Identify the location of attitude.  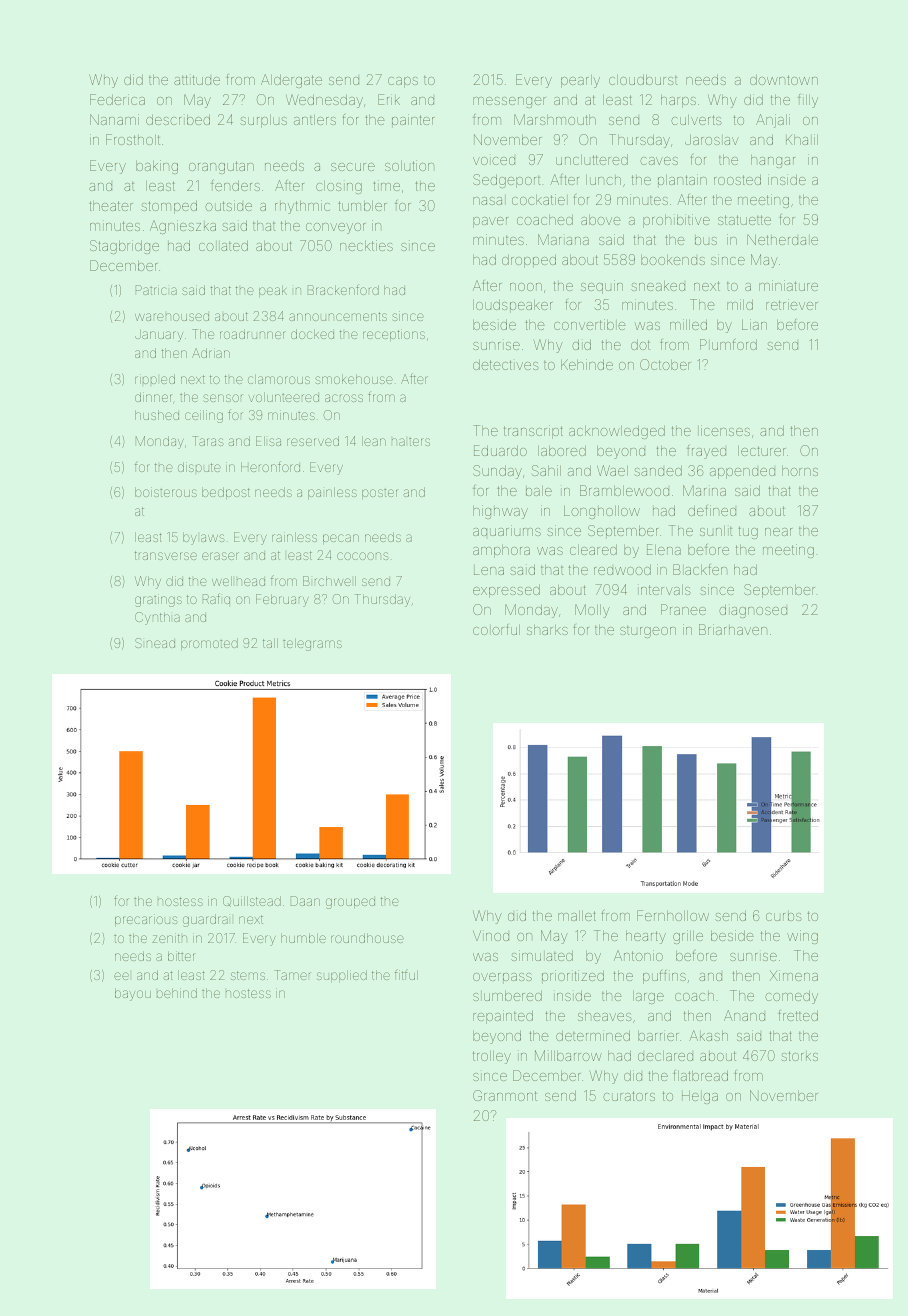
(197, 80).
